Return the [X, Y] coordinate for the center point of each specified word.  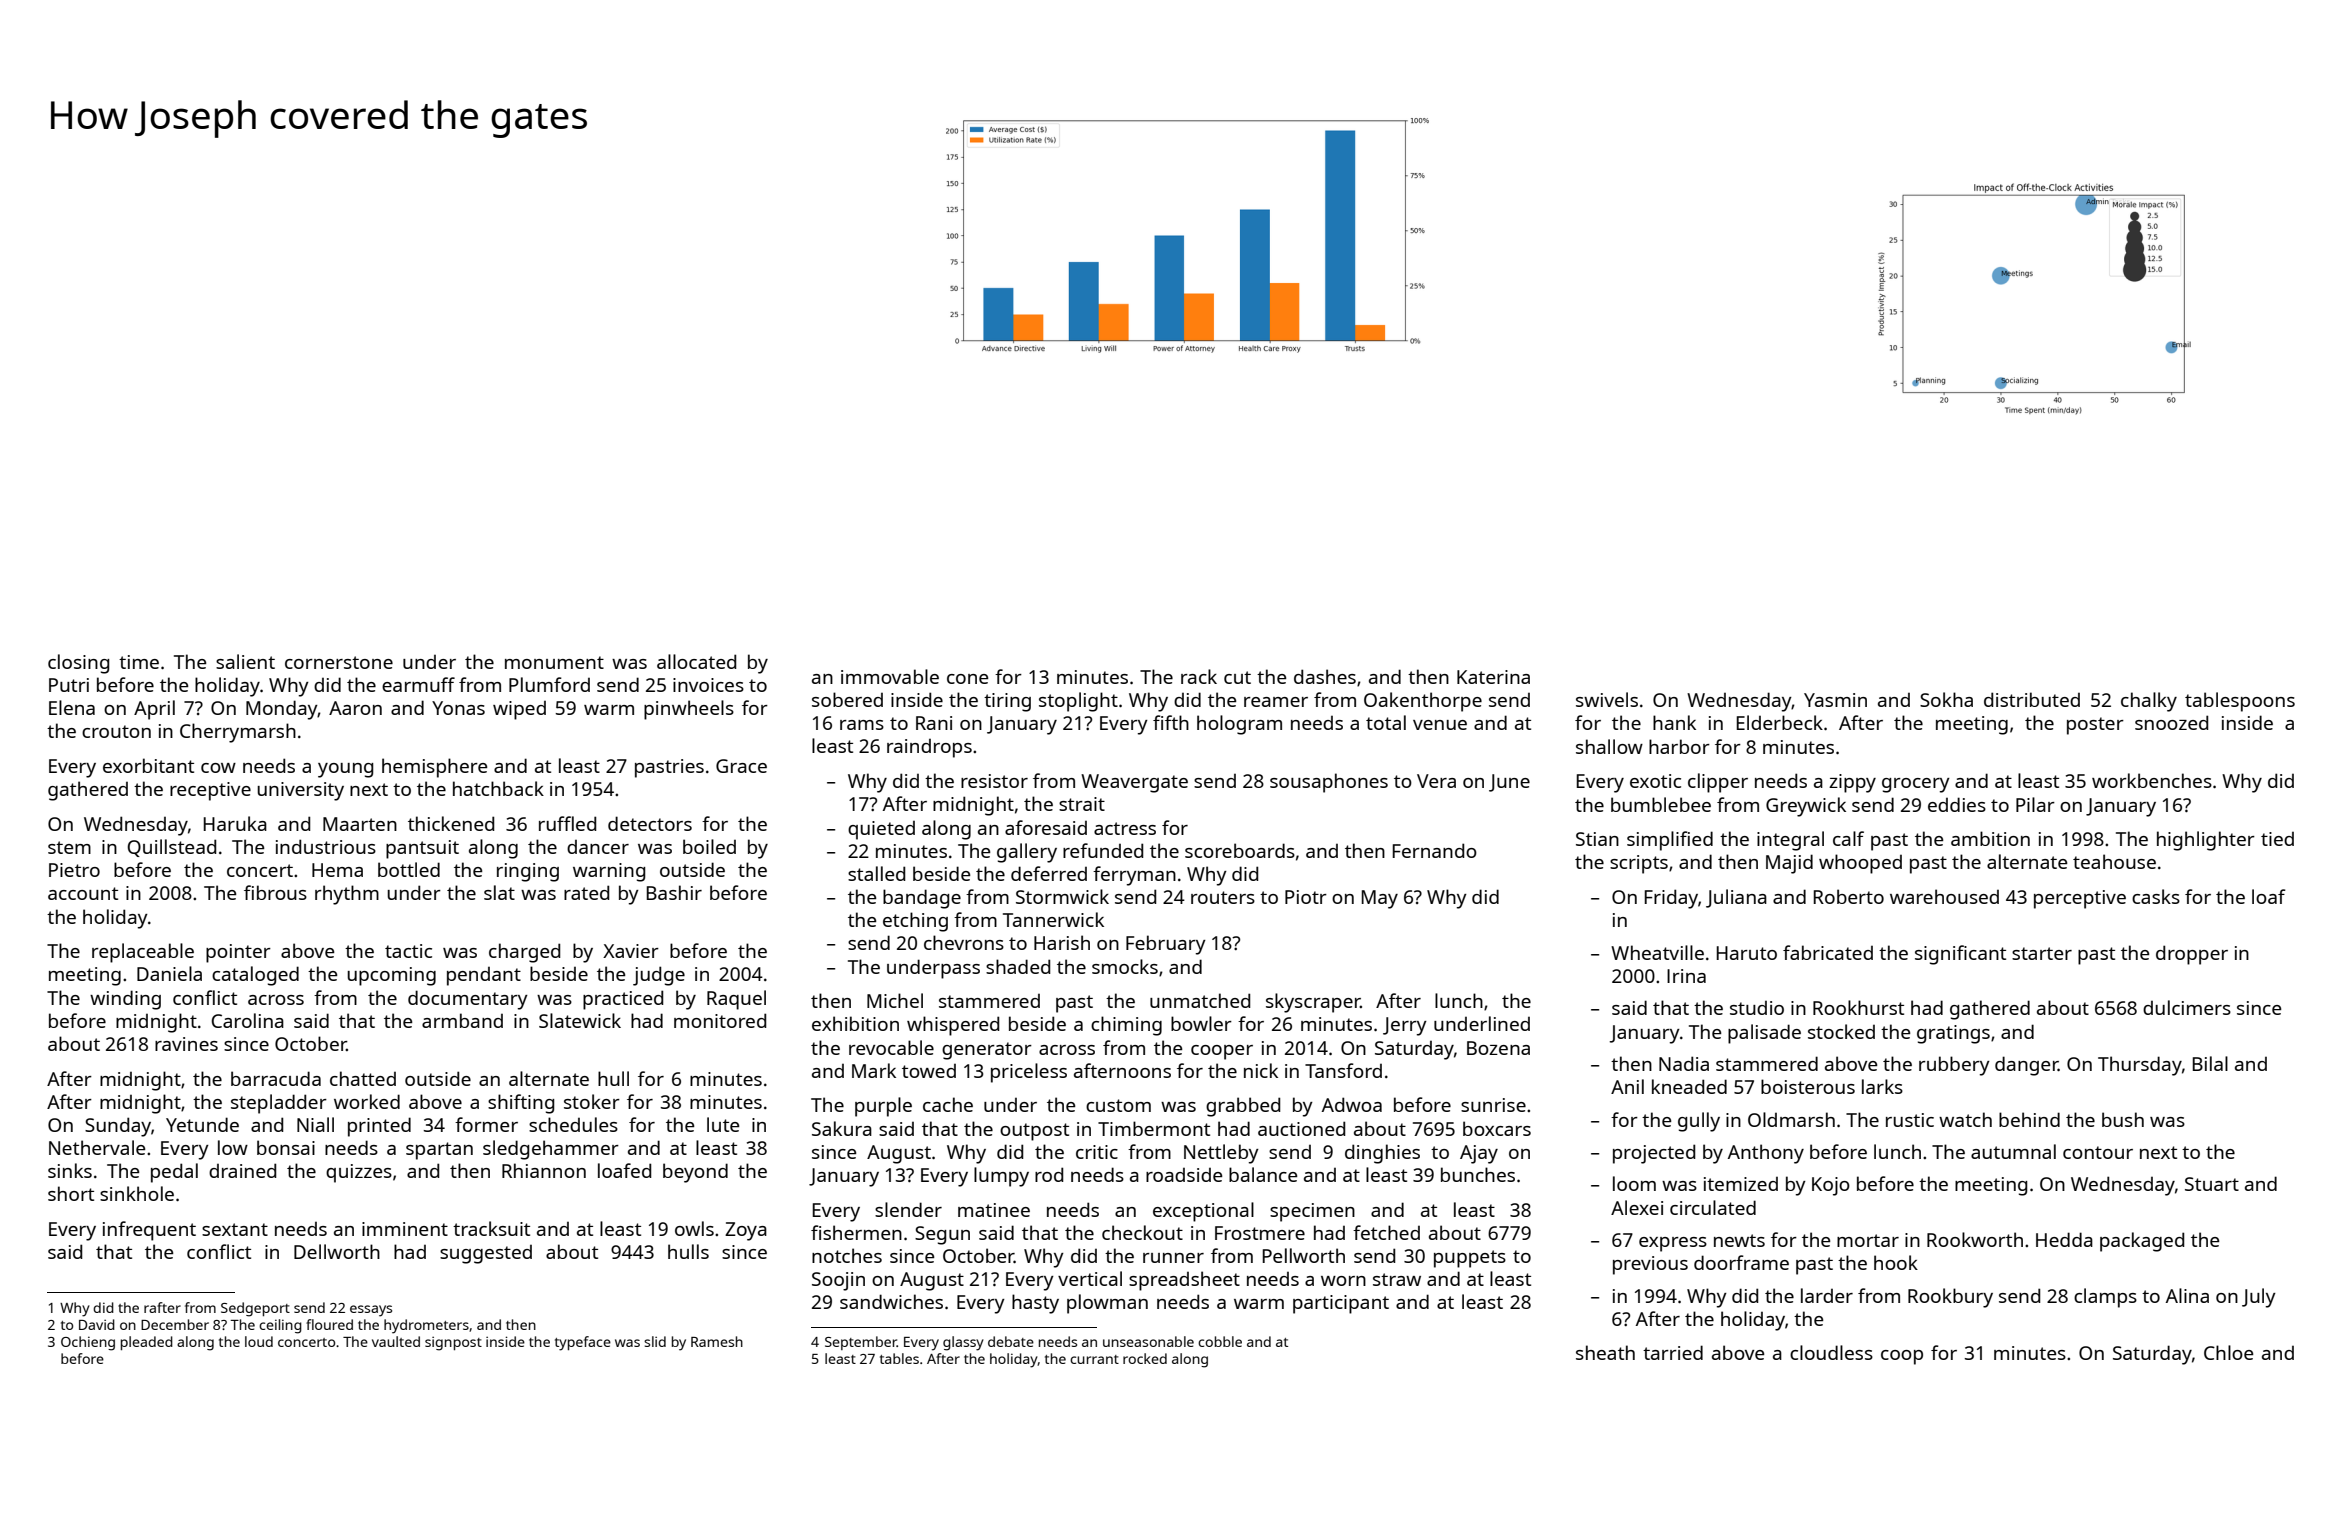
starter [2042, 953]
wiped [519, 710]
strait [1082, 804]
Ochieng [88, 1343]
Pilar [2035, 804]
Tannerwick [1053, 919]
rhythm [347, 895]
